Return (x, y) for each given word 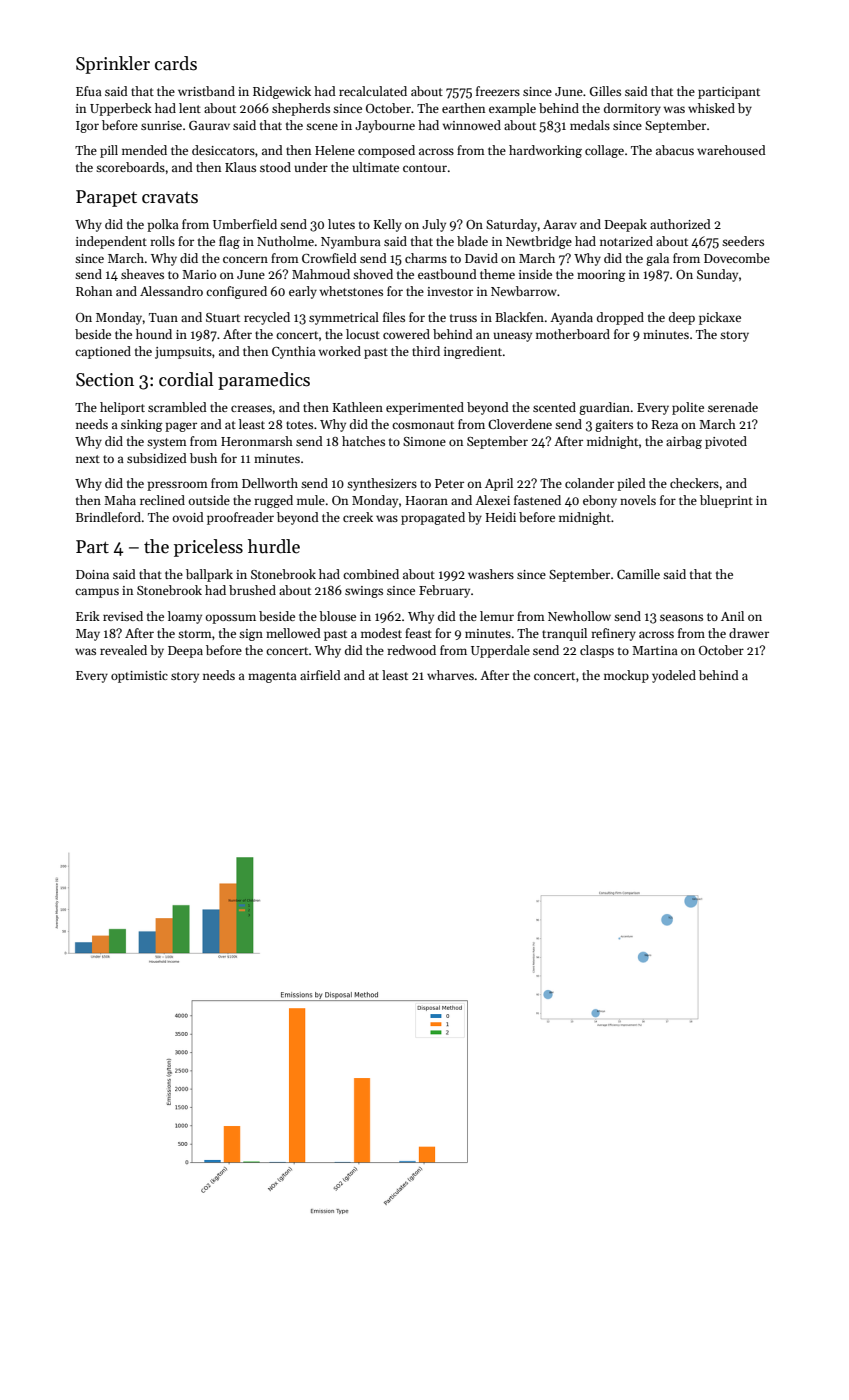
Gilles (605, 91)
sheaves (142, 274)
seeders (743, 241)
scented (554, 407)
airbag (684, 442)
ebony (600, 501)
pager (181, 427)
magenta (272, 677)
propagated (433, 518)
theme (497, 274)
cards (176, 63)
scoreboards (130, 167)
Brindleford (108, 517)
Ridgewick (282, 92)
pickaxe (720, 318)
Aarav (560, 224)
